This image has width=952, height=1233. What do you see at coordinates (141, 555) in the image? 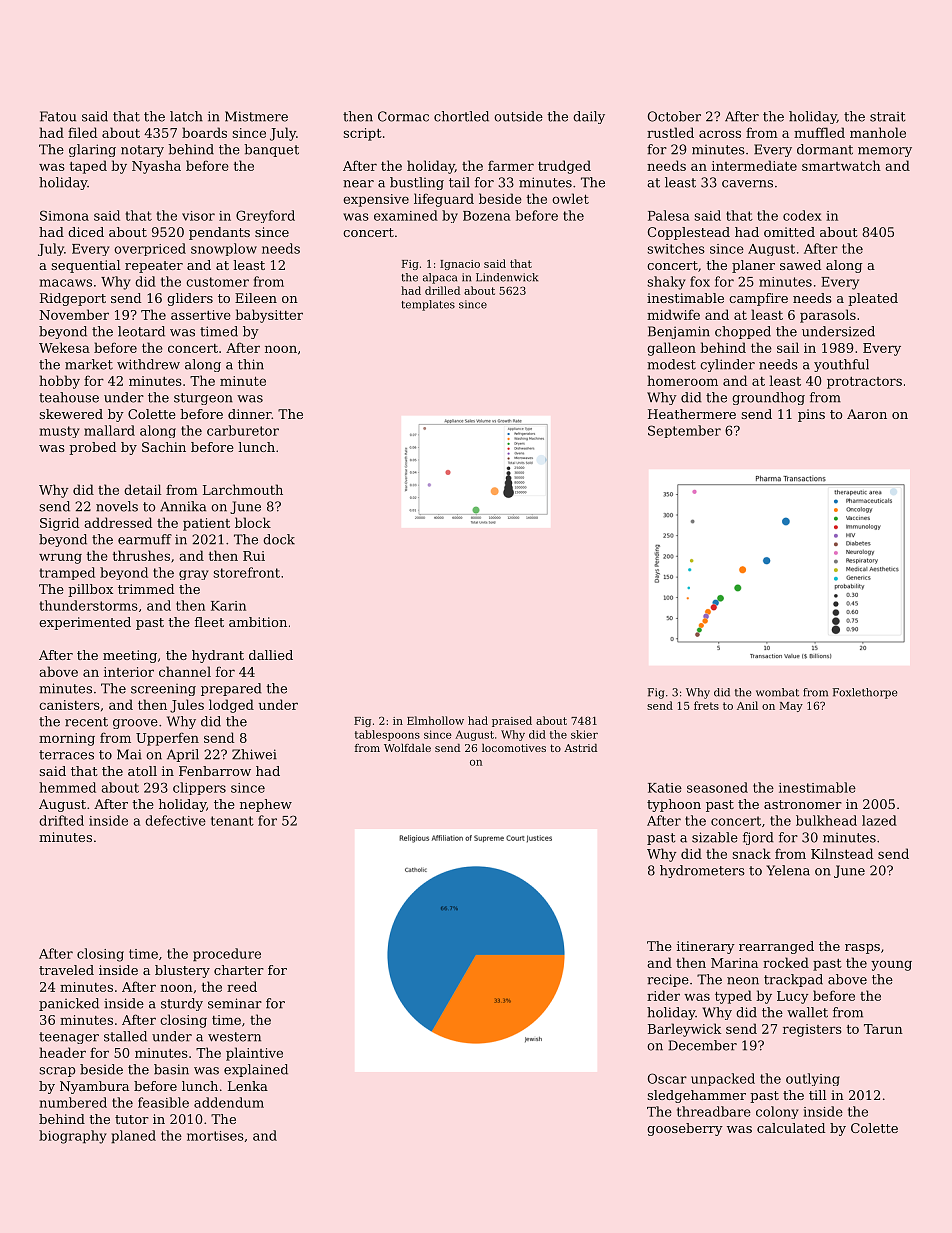
I see `thrushes` at bounding box center [141, 555].
